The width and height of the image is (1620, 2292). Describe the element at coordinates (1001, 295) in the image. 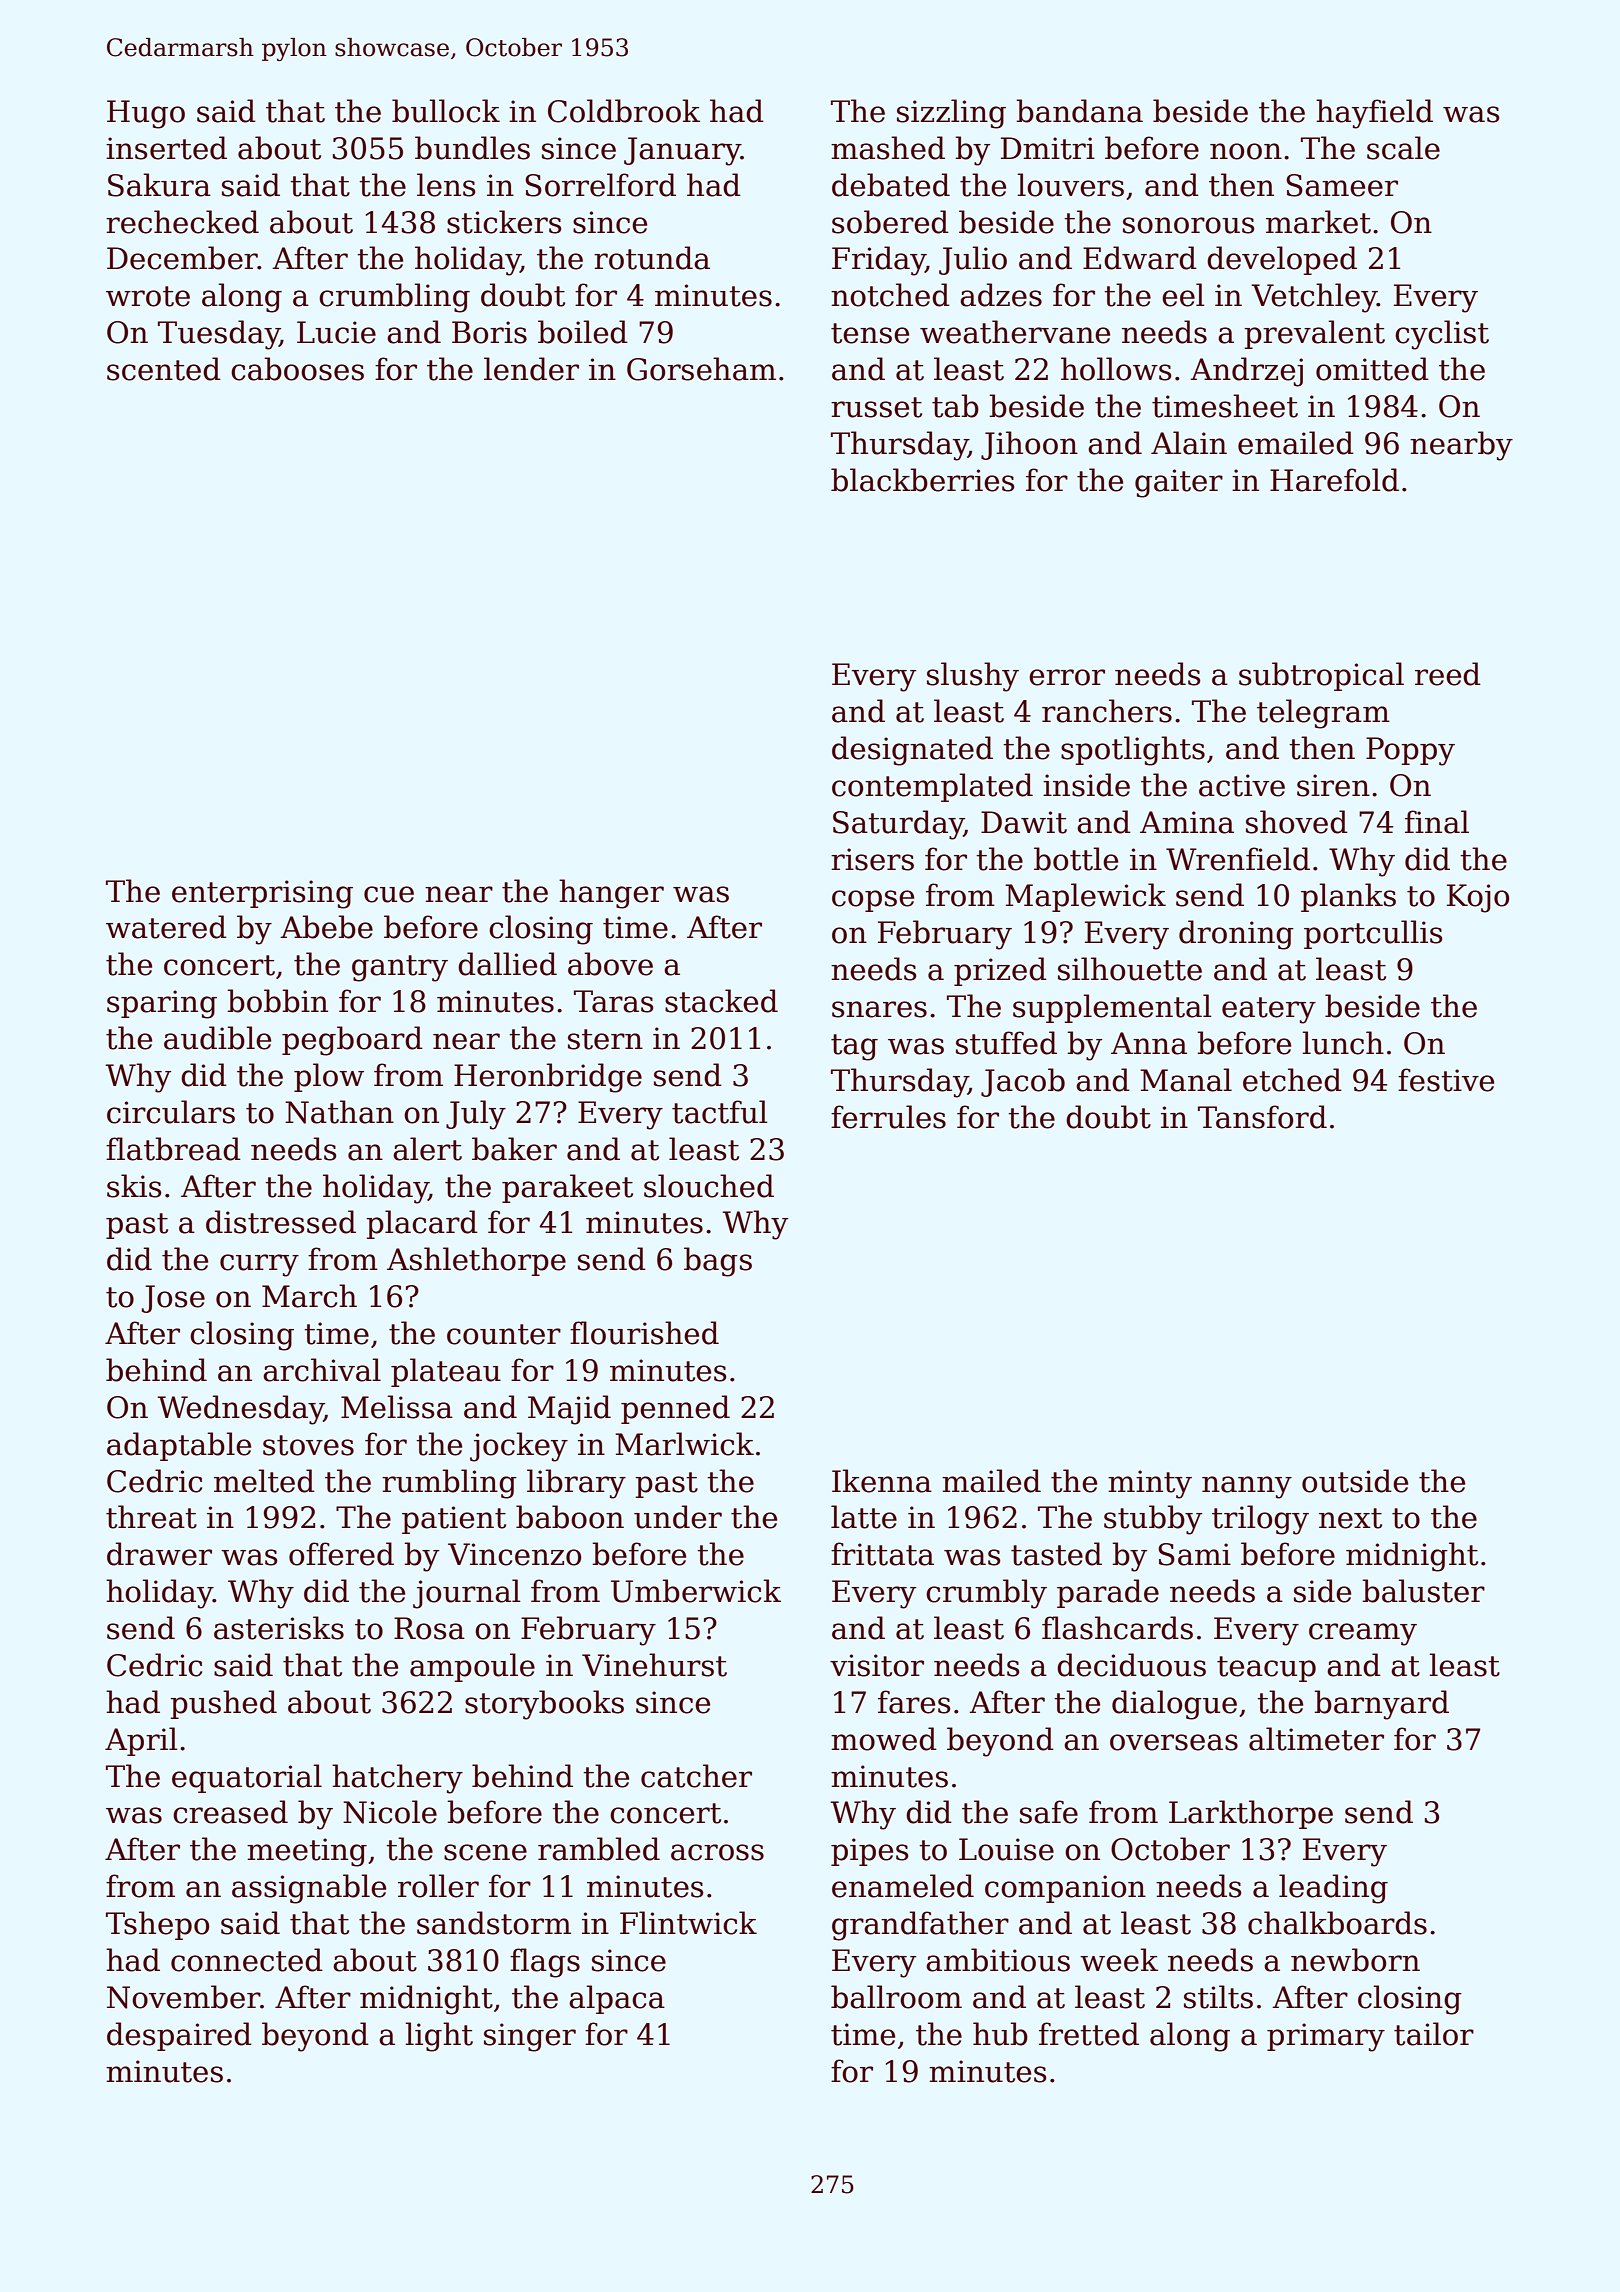

I see `adzes` at that location.
